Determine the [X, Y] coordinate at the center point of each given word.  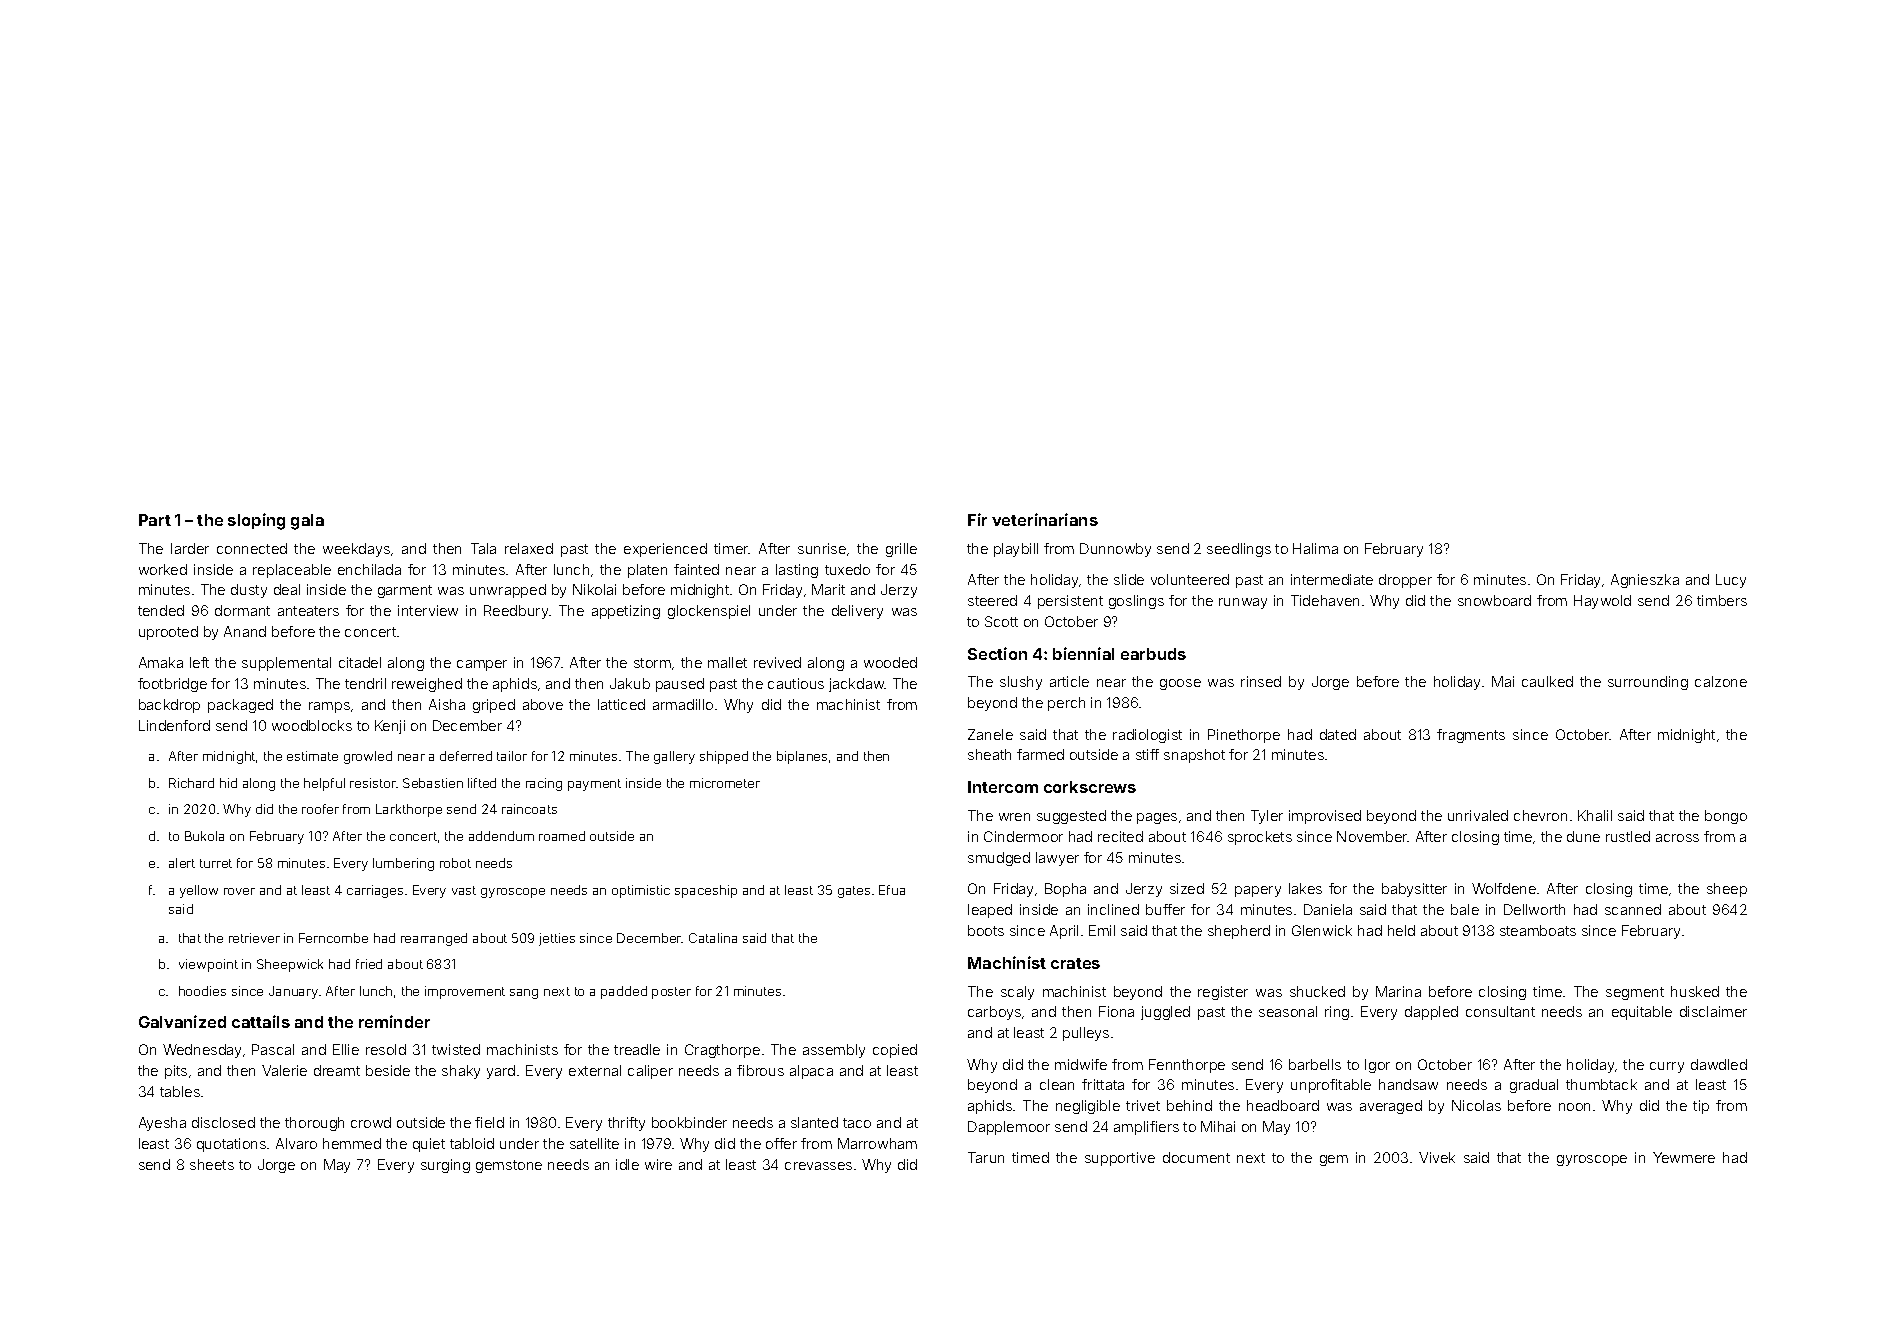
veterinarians [1045, 519]
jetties [557, 939]
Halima [1315, 548]
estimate [312, 756]
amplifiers [1146, 1128]
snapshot [1194, 756]
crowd [371, 1122]
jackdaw [857, 685]
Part [155, 520]
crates [1075, 963]
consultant [1500, 1011]
